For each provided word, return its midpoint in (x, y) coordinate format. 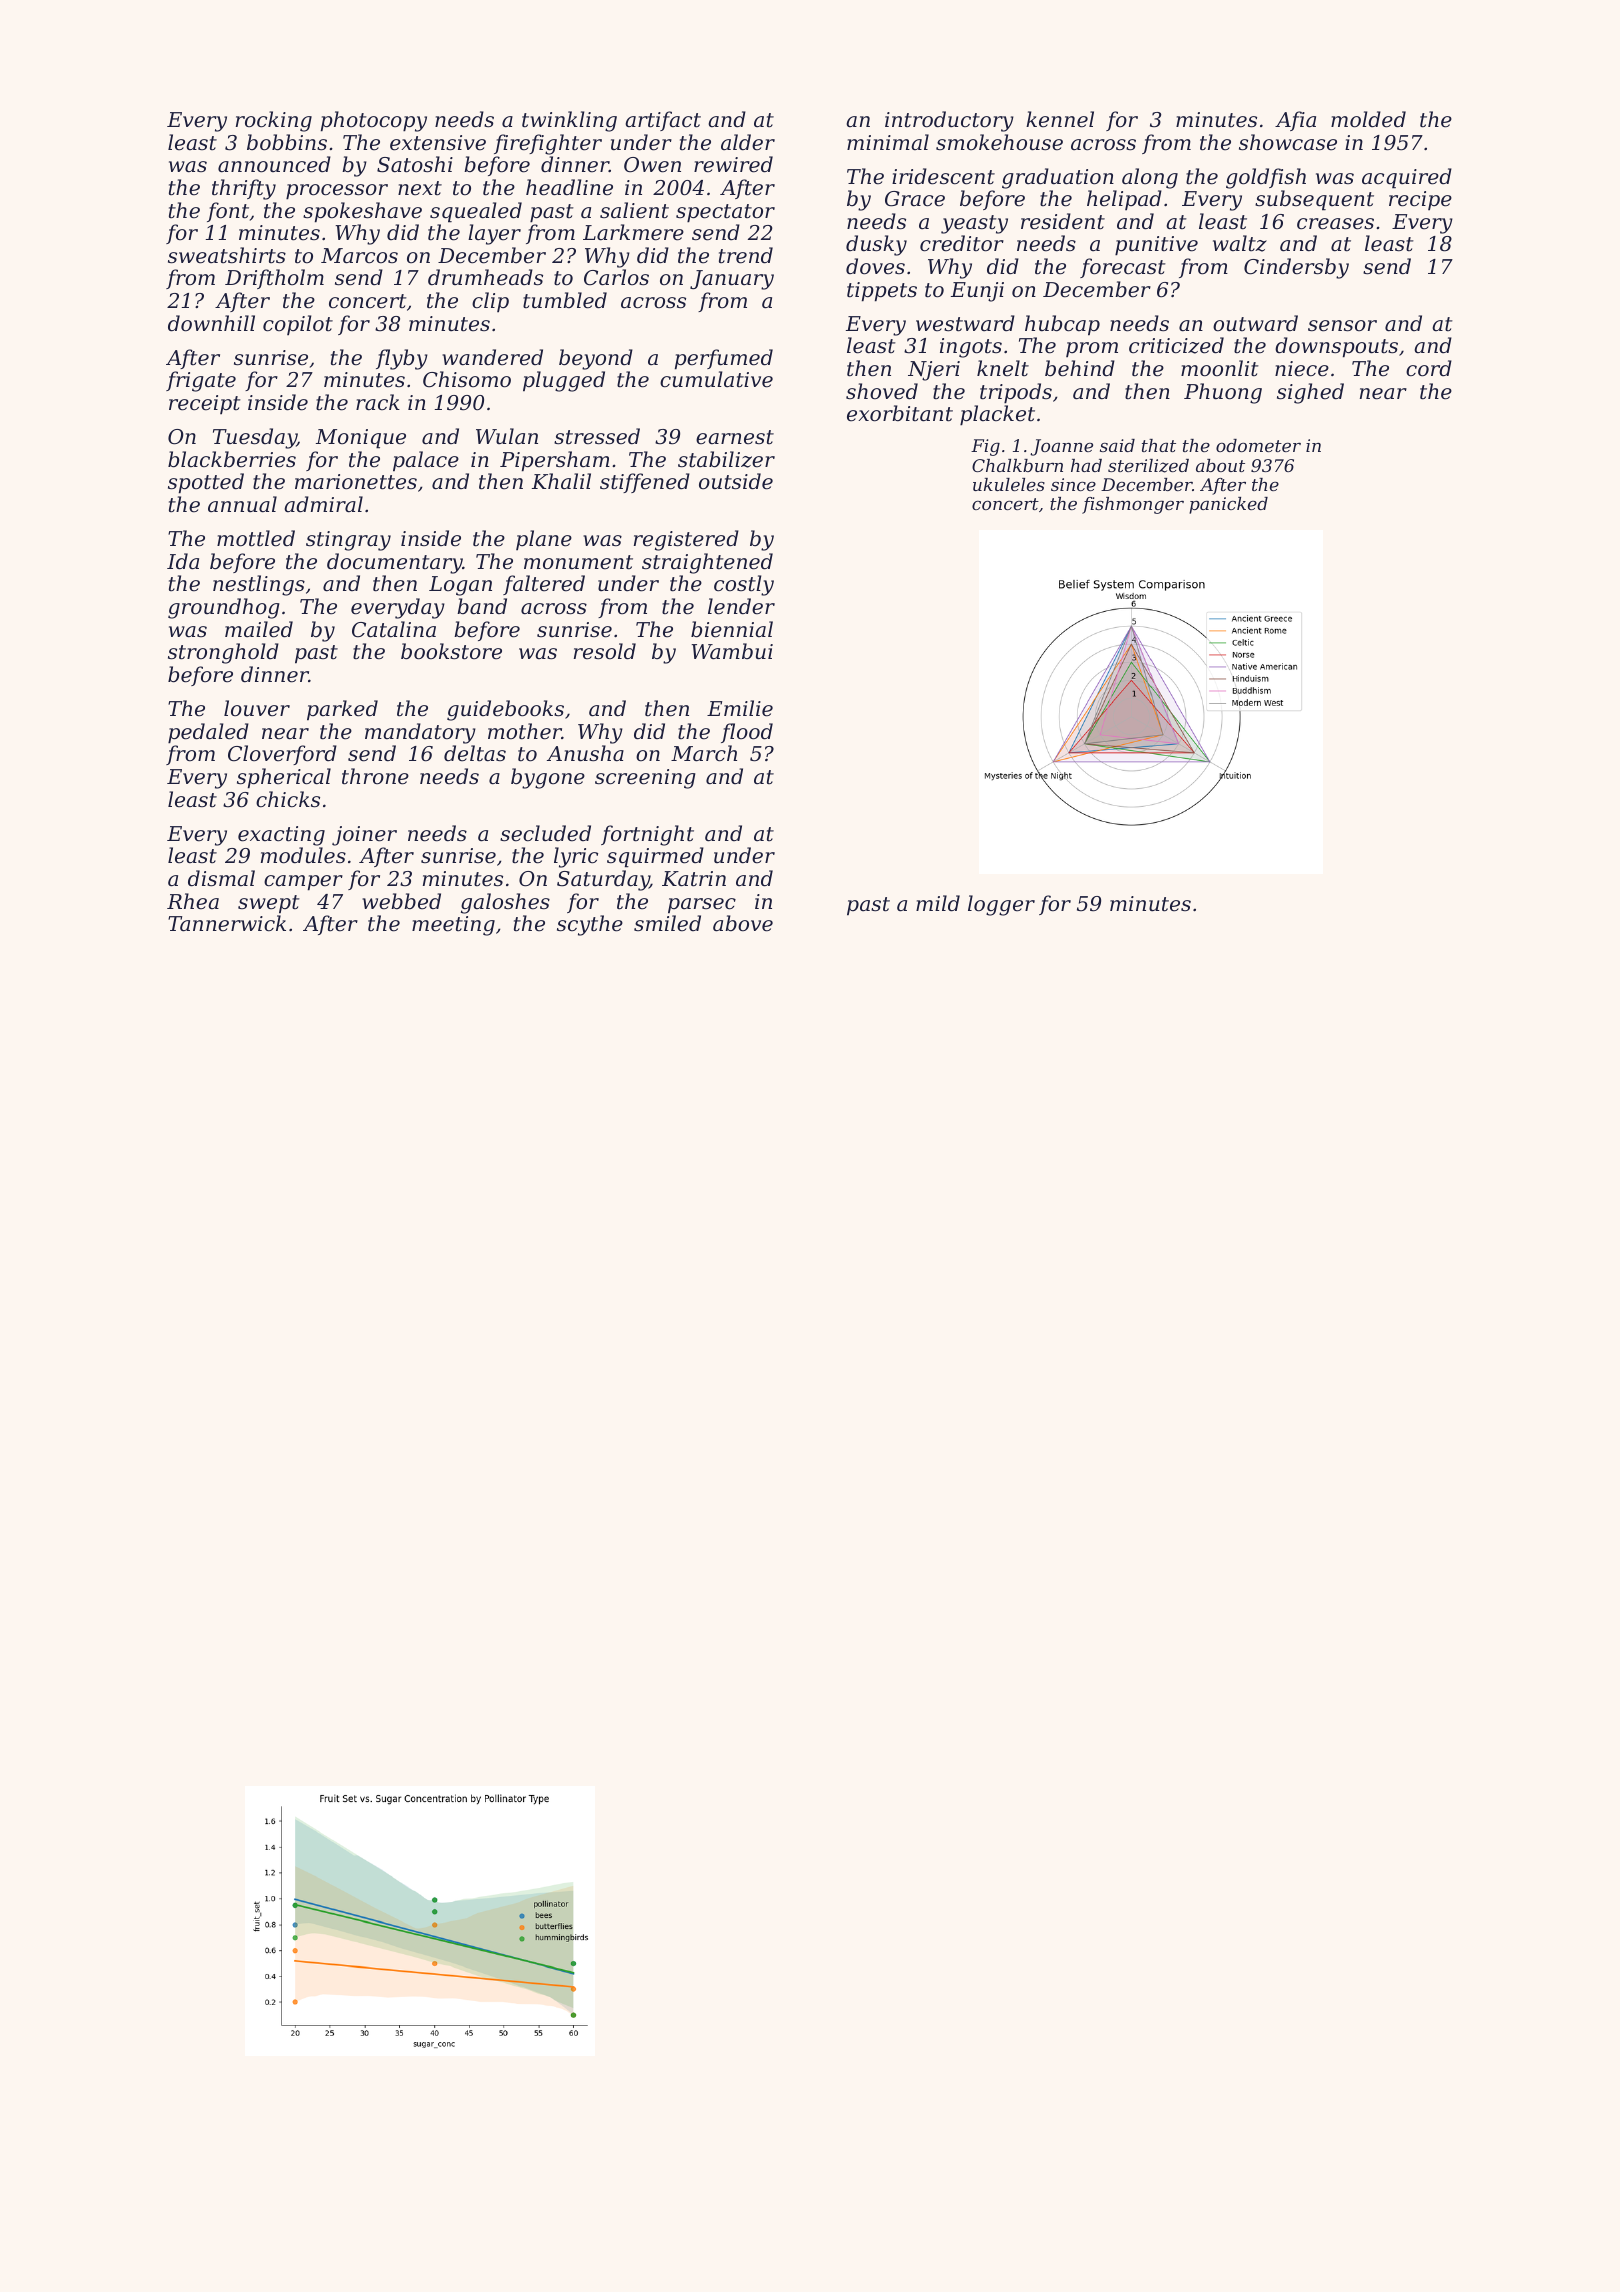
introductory (949, 121)
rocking (274, 121)
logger (1001, 905)
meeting (453, 926)
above (743, 923)
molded (1368, 119)
